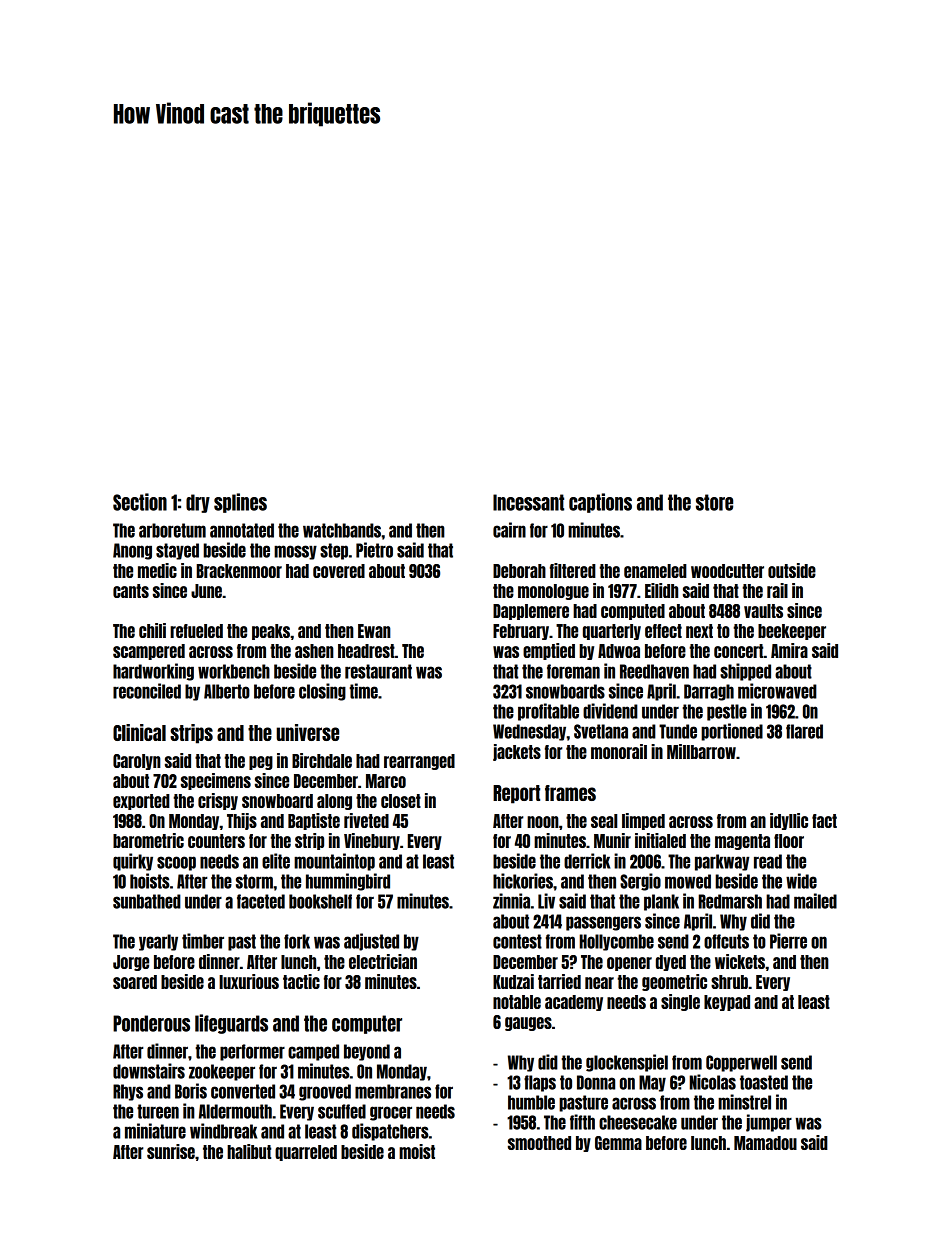  What do you see at coordinates (531, 1102) in the document?
I see `humble` at bounding box center [531, 1102].
